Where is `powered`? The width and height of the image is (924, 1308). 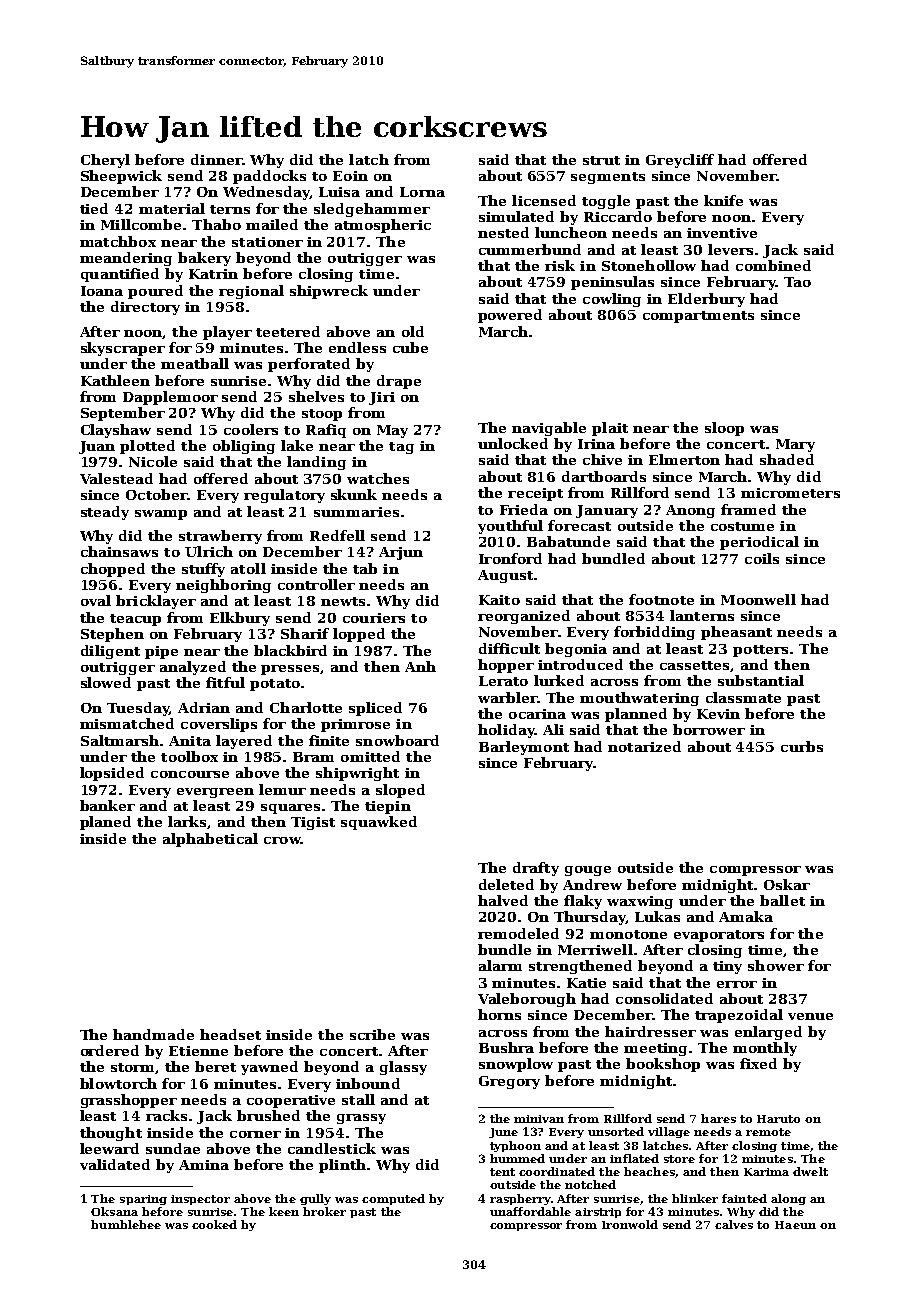
powered is located at coordinates (510, 316).
